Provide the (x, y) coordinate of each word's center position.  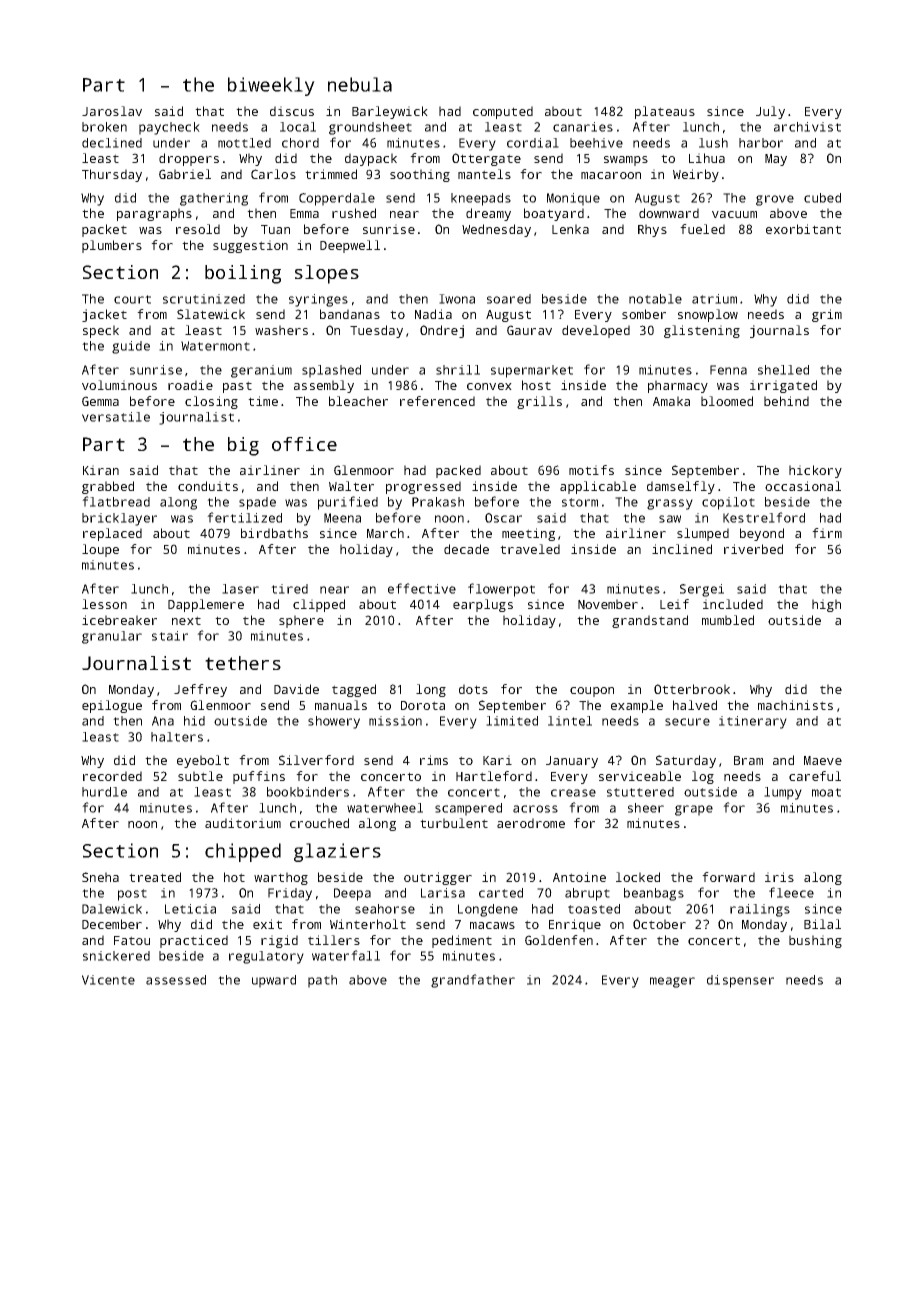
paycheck (169, 128)
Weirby (696, 175)
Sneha (100, 877)
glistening (702, 331)
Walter (351, 486)
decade (466, 549)
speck (101, 331)
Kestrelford (764, 517)
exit (267, 924)
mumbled (728, 620)
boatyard (554, 214)
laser (240, 589)
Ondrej (442, 331)
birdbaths (274, 533)
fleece (791, 892)
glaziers (337, 852)
